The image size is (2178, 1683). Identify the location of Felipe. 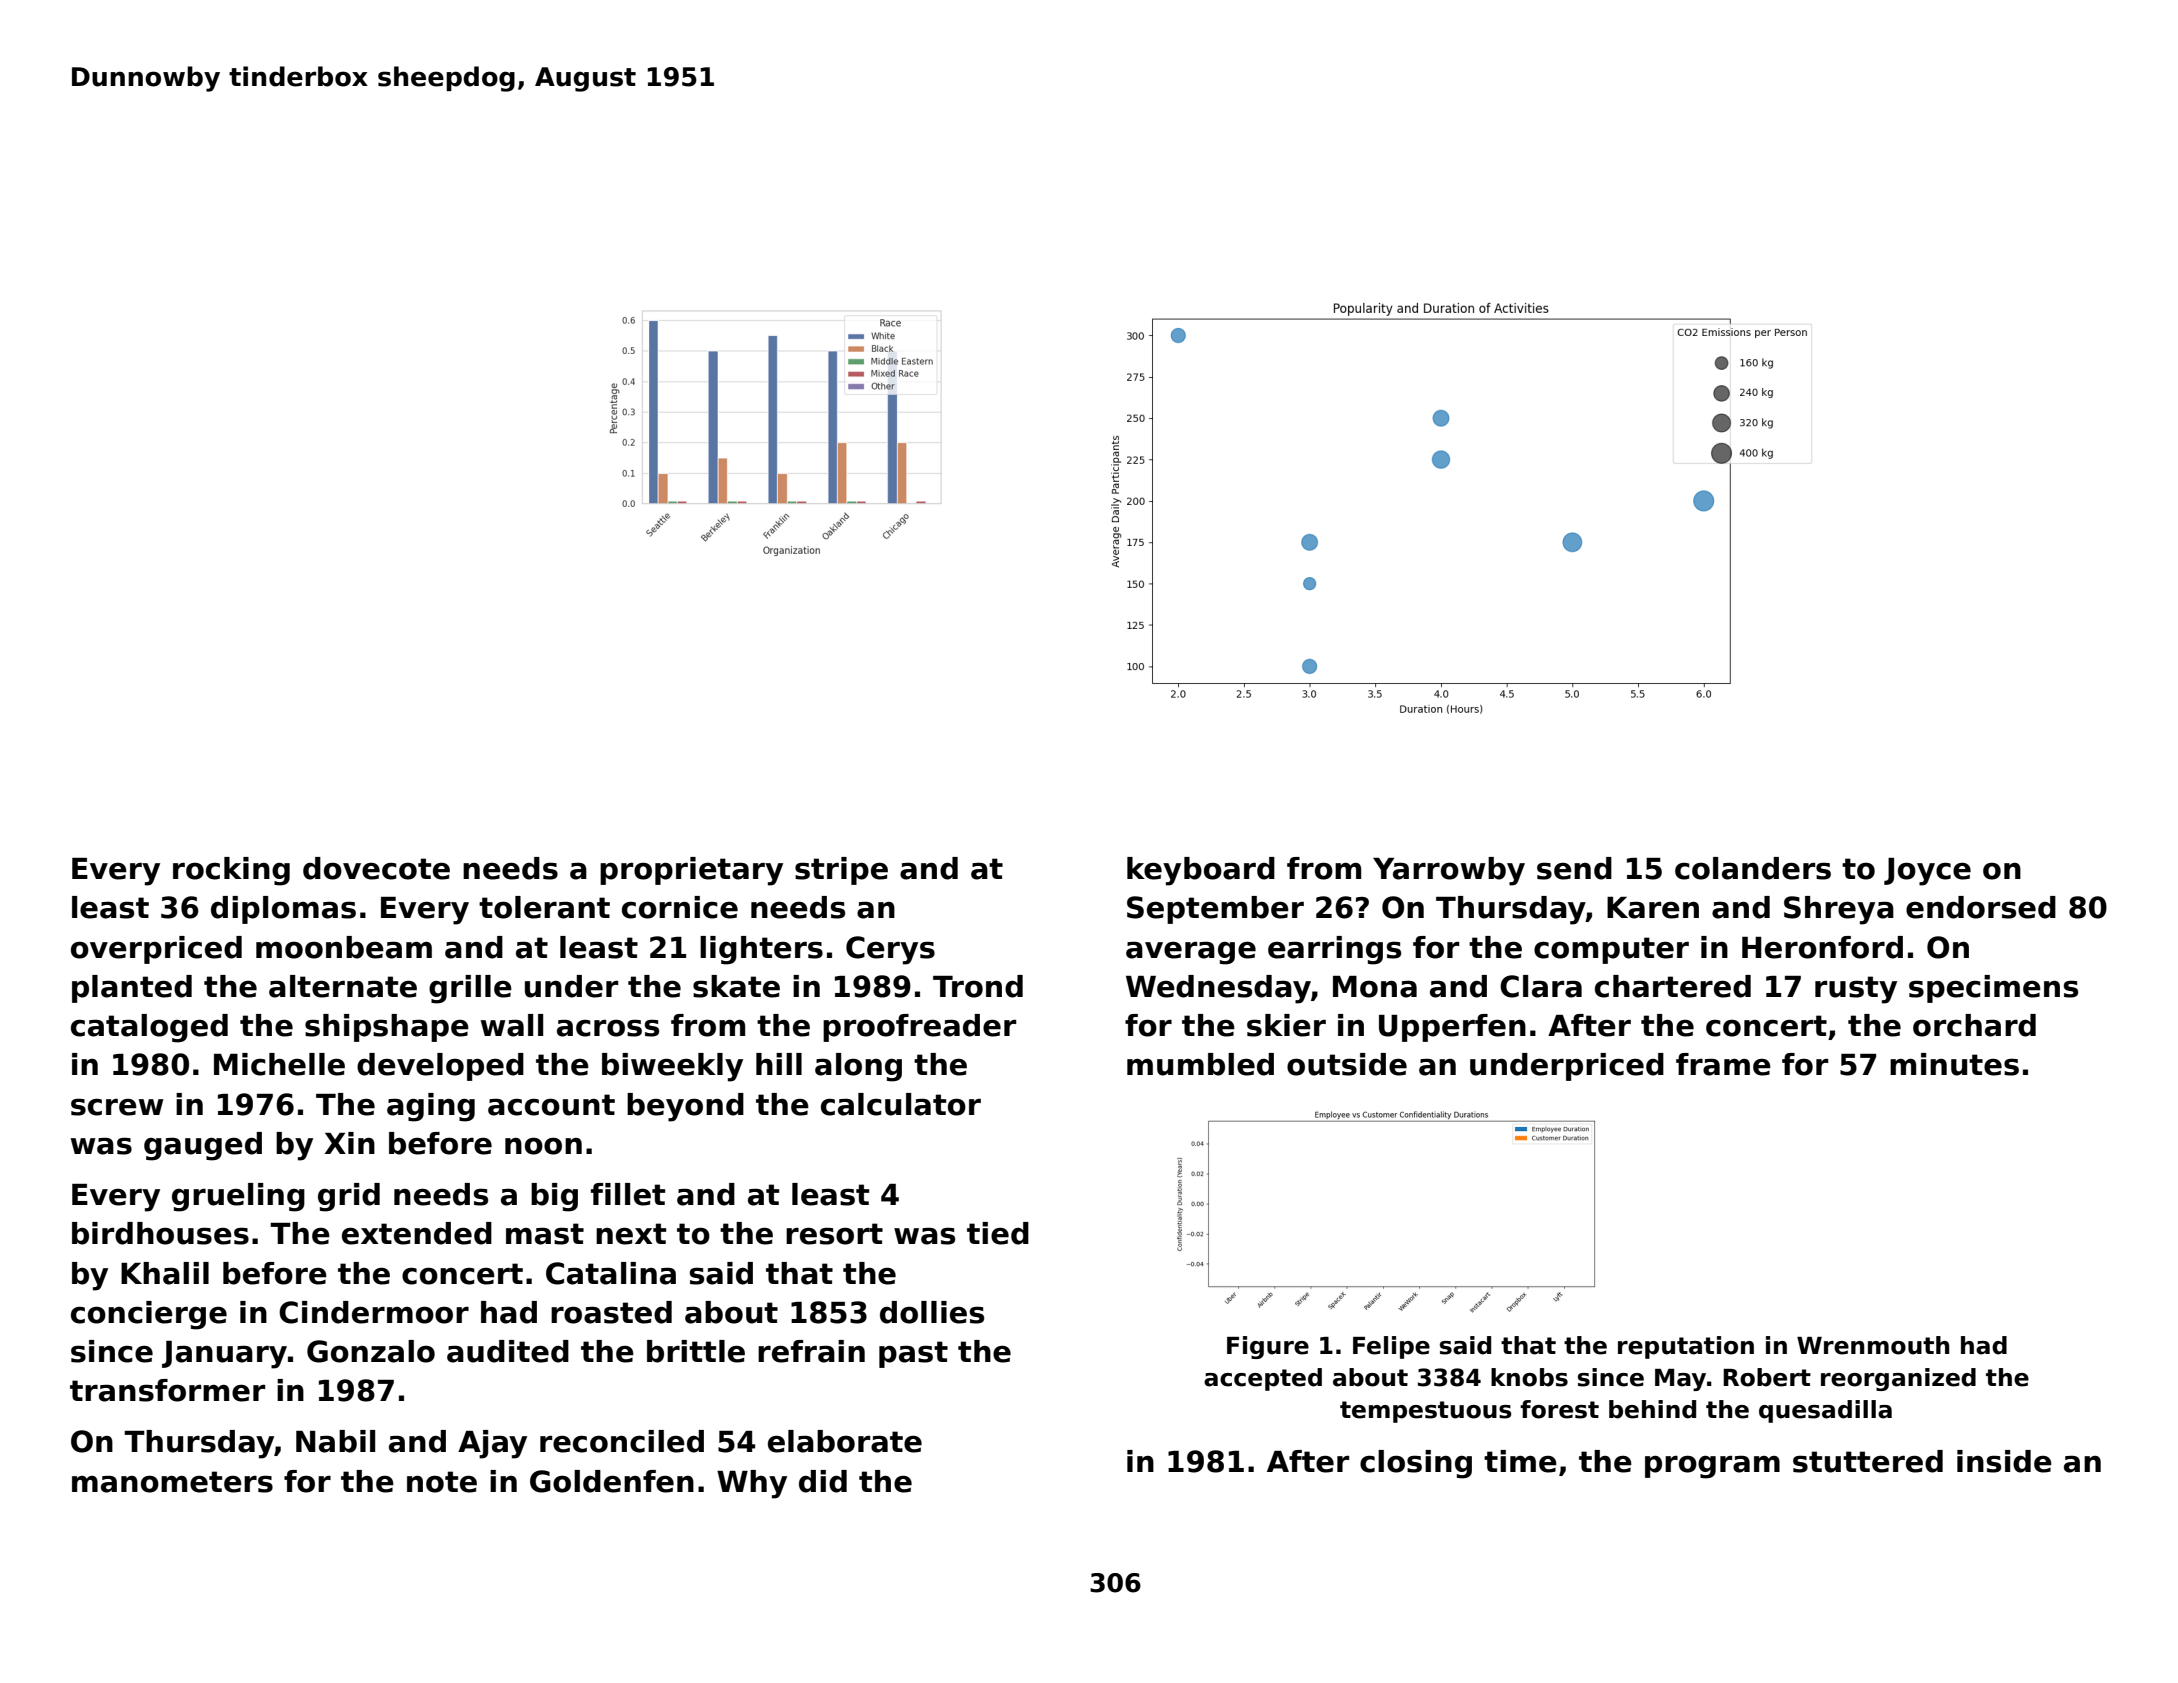
(1391, 1347).
